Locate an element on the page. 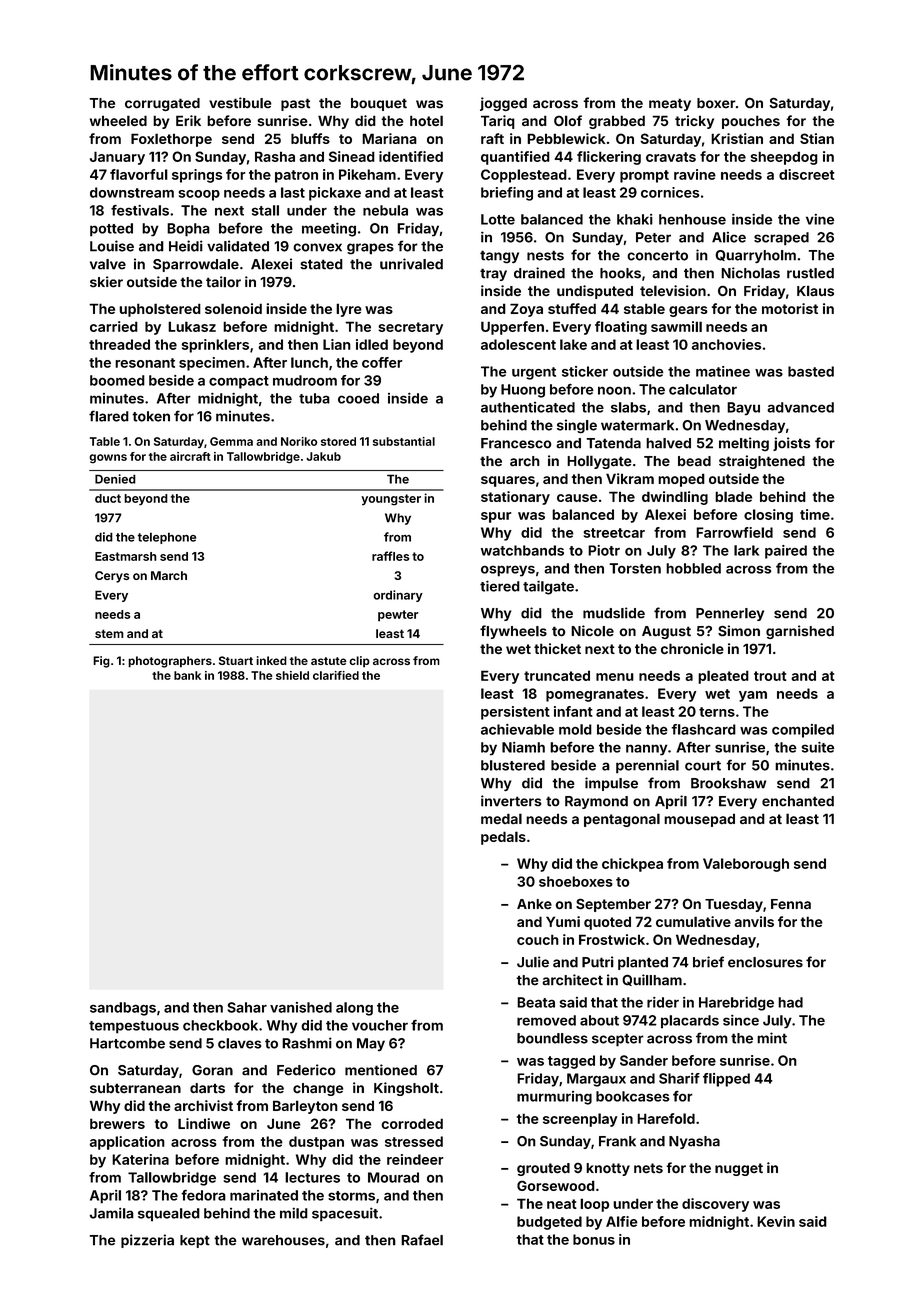  corrugated is located at coordinates (162, 104).
